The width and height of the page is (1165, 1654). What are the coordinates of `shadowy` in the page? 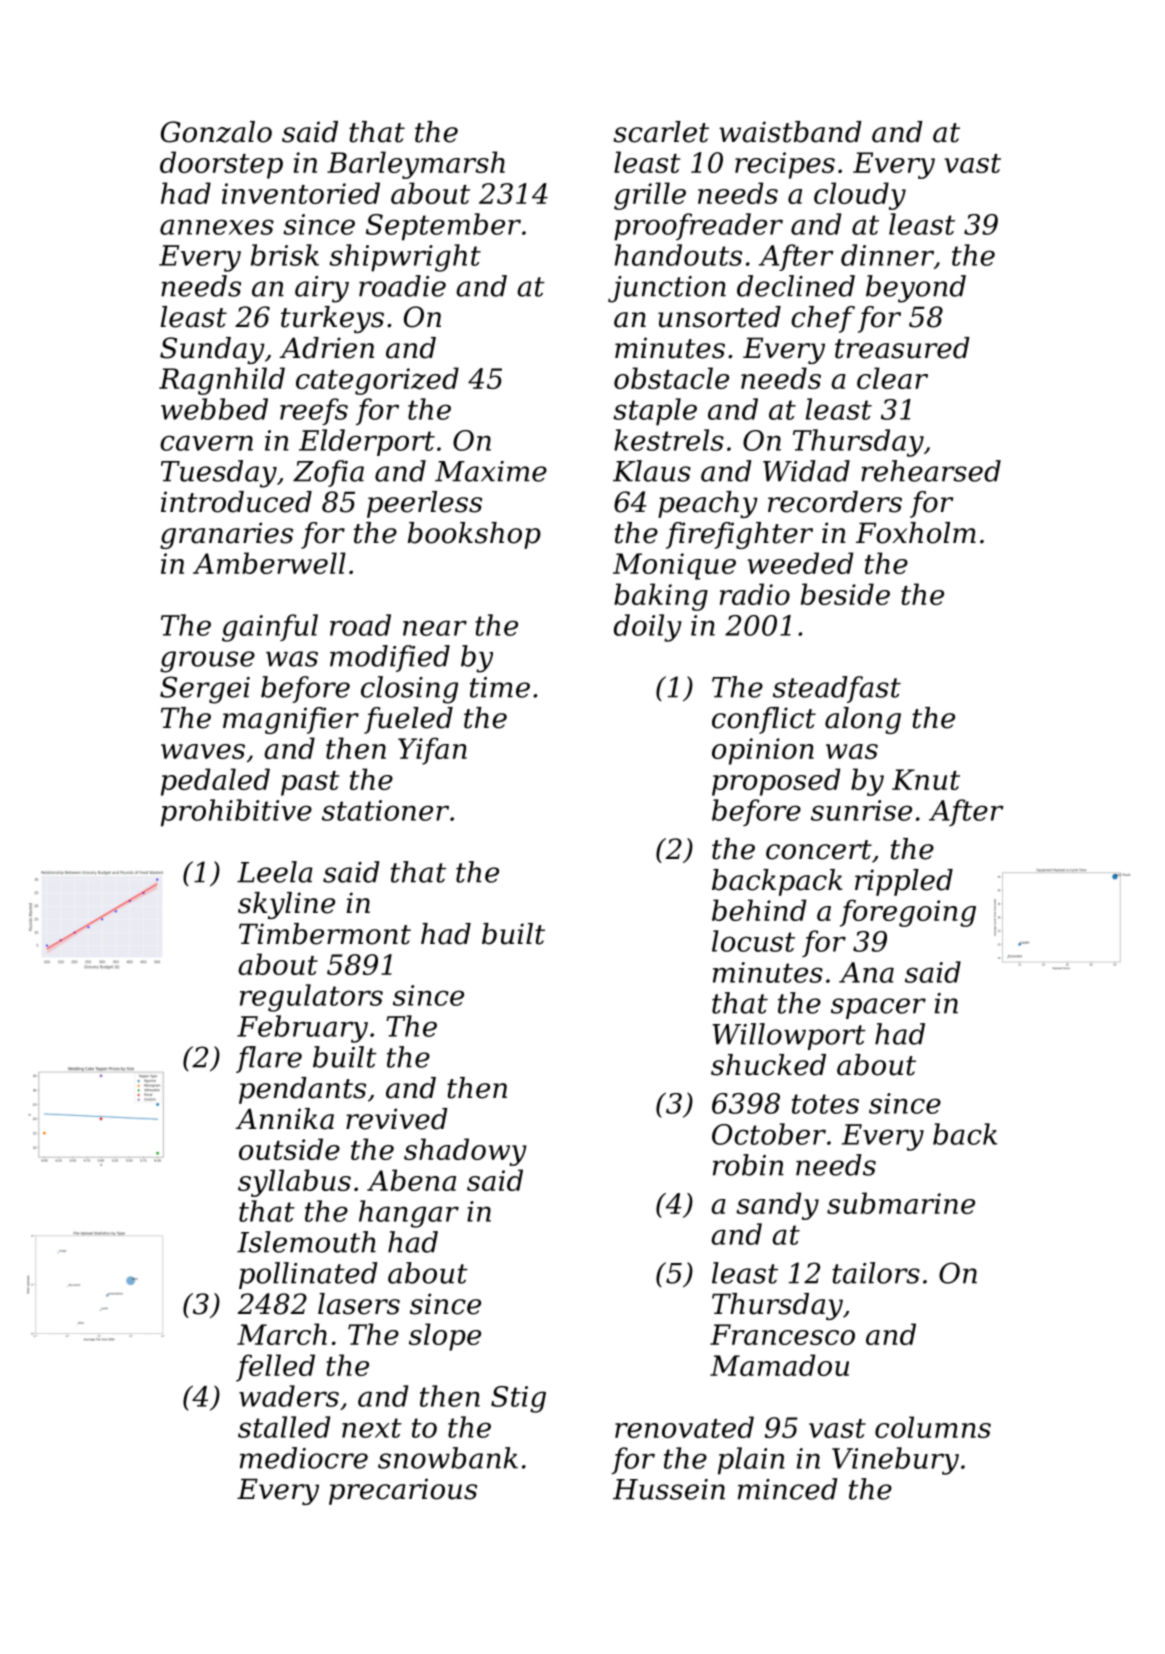 It's located at (465, 1152).
